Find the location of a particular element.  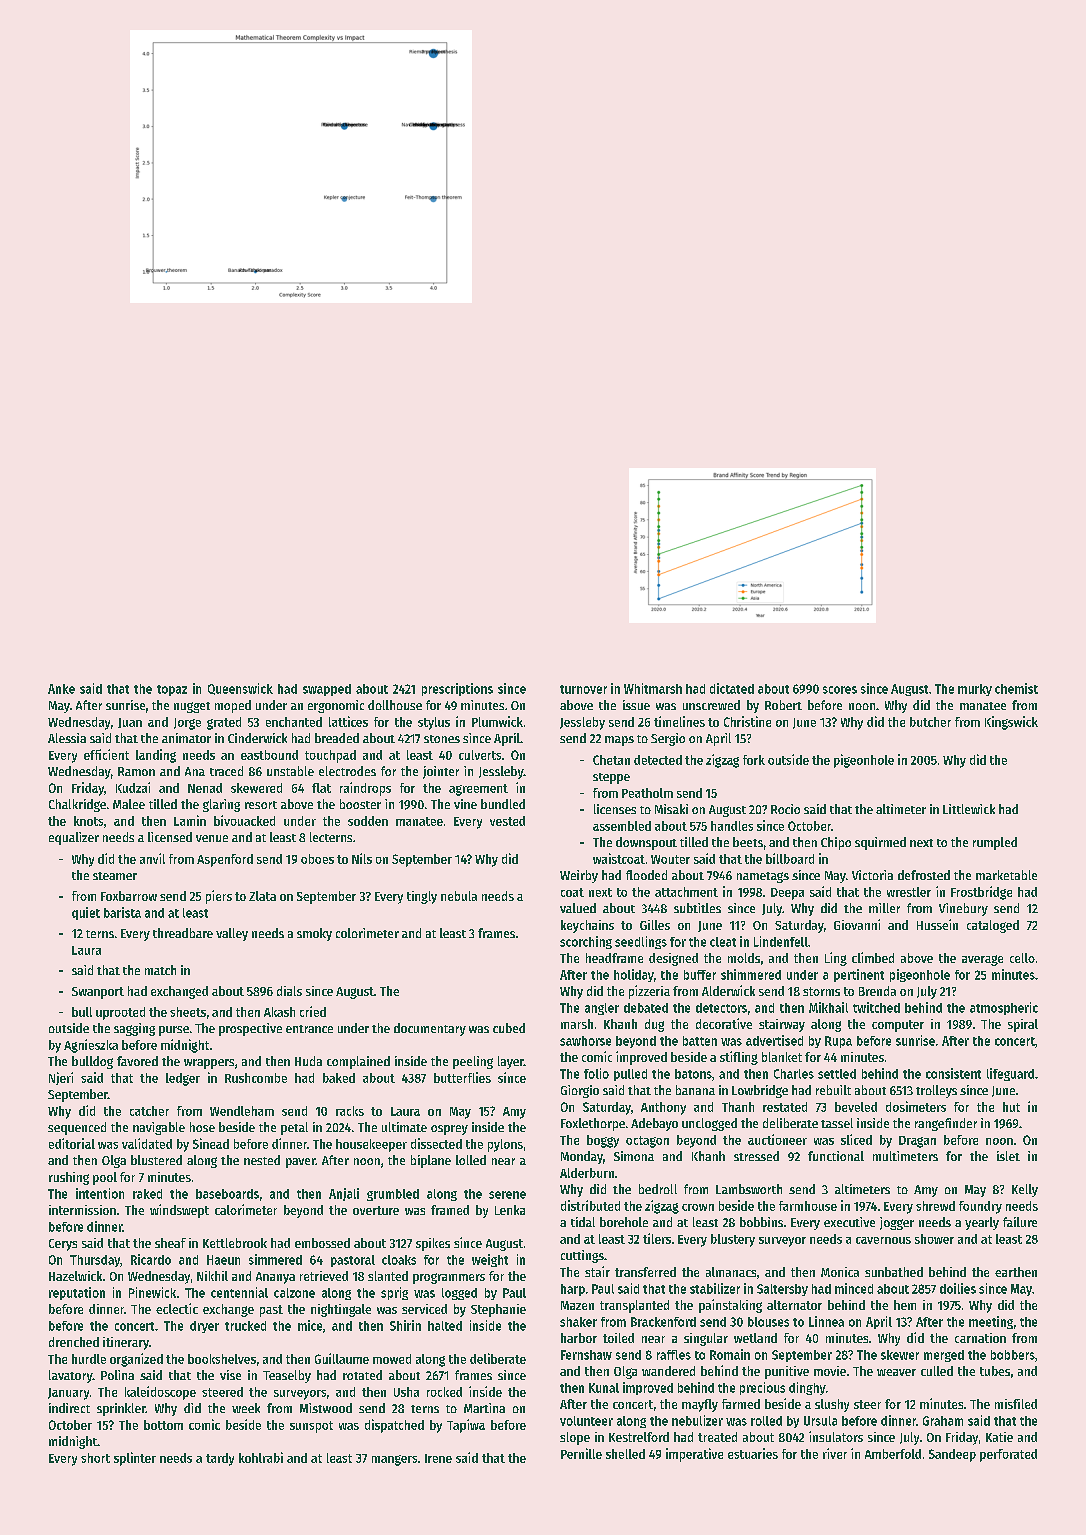

rumpled is located at coordinates (995, 843).
